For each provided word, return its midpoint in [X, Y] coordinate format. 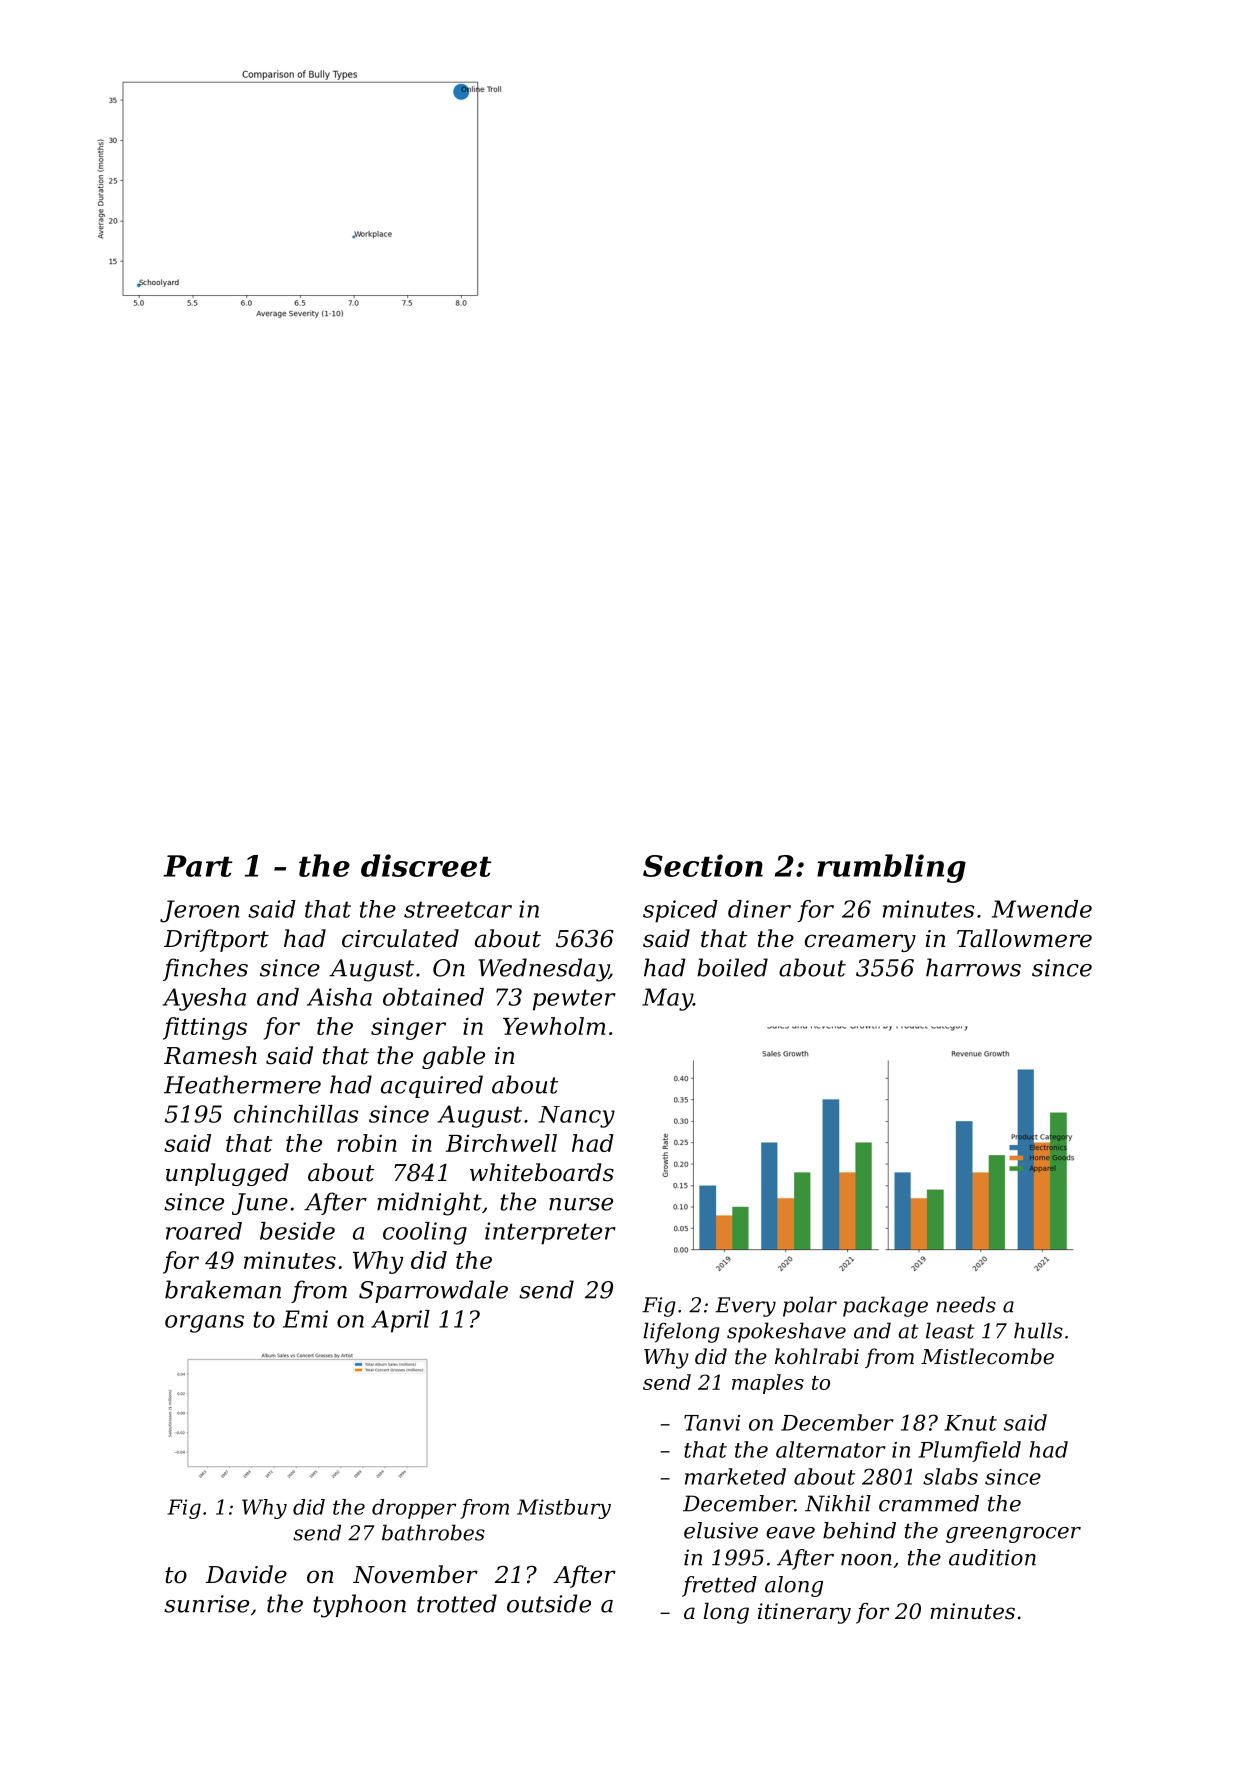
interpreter [550, 1233]
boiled [732, 967]
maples [768, 1384]
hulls [1038, 1330]
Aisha [339, 997]
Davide [246, 1574]
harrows [973, 967]
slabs [950, 1476]
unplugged [227, 1174]
